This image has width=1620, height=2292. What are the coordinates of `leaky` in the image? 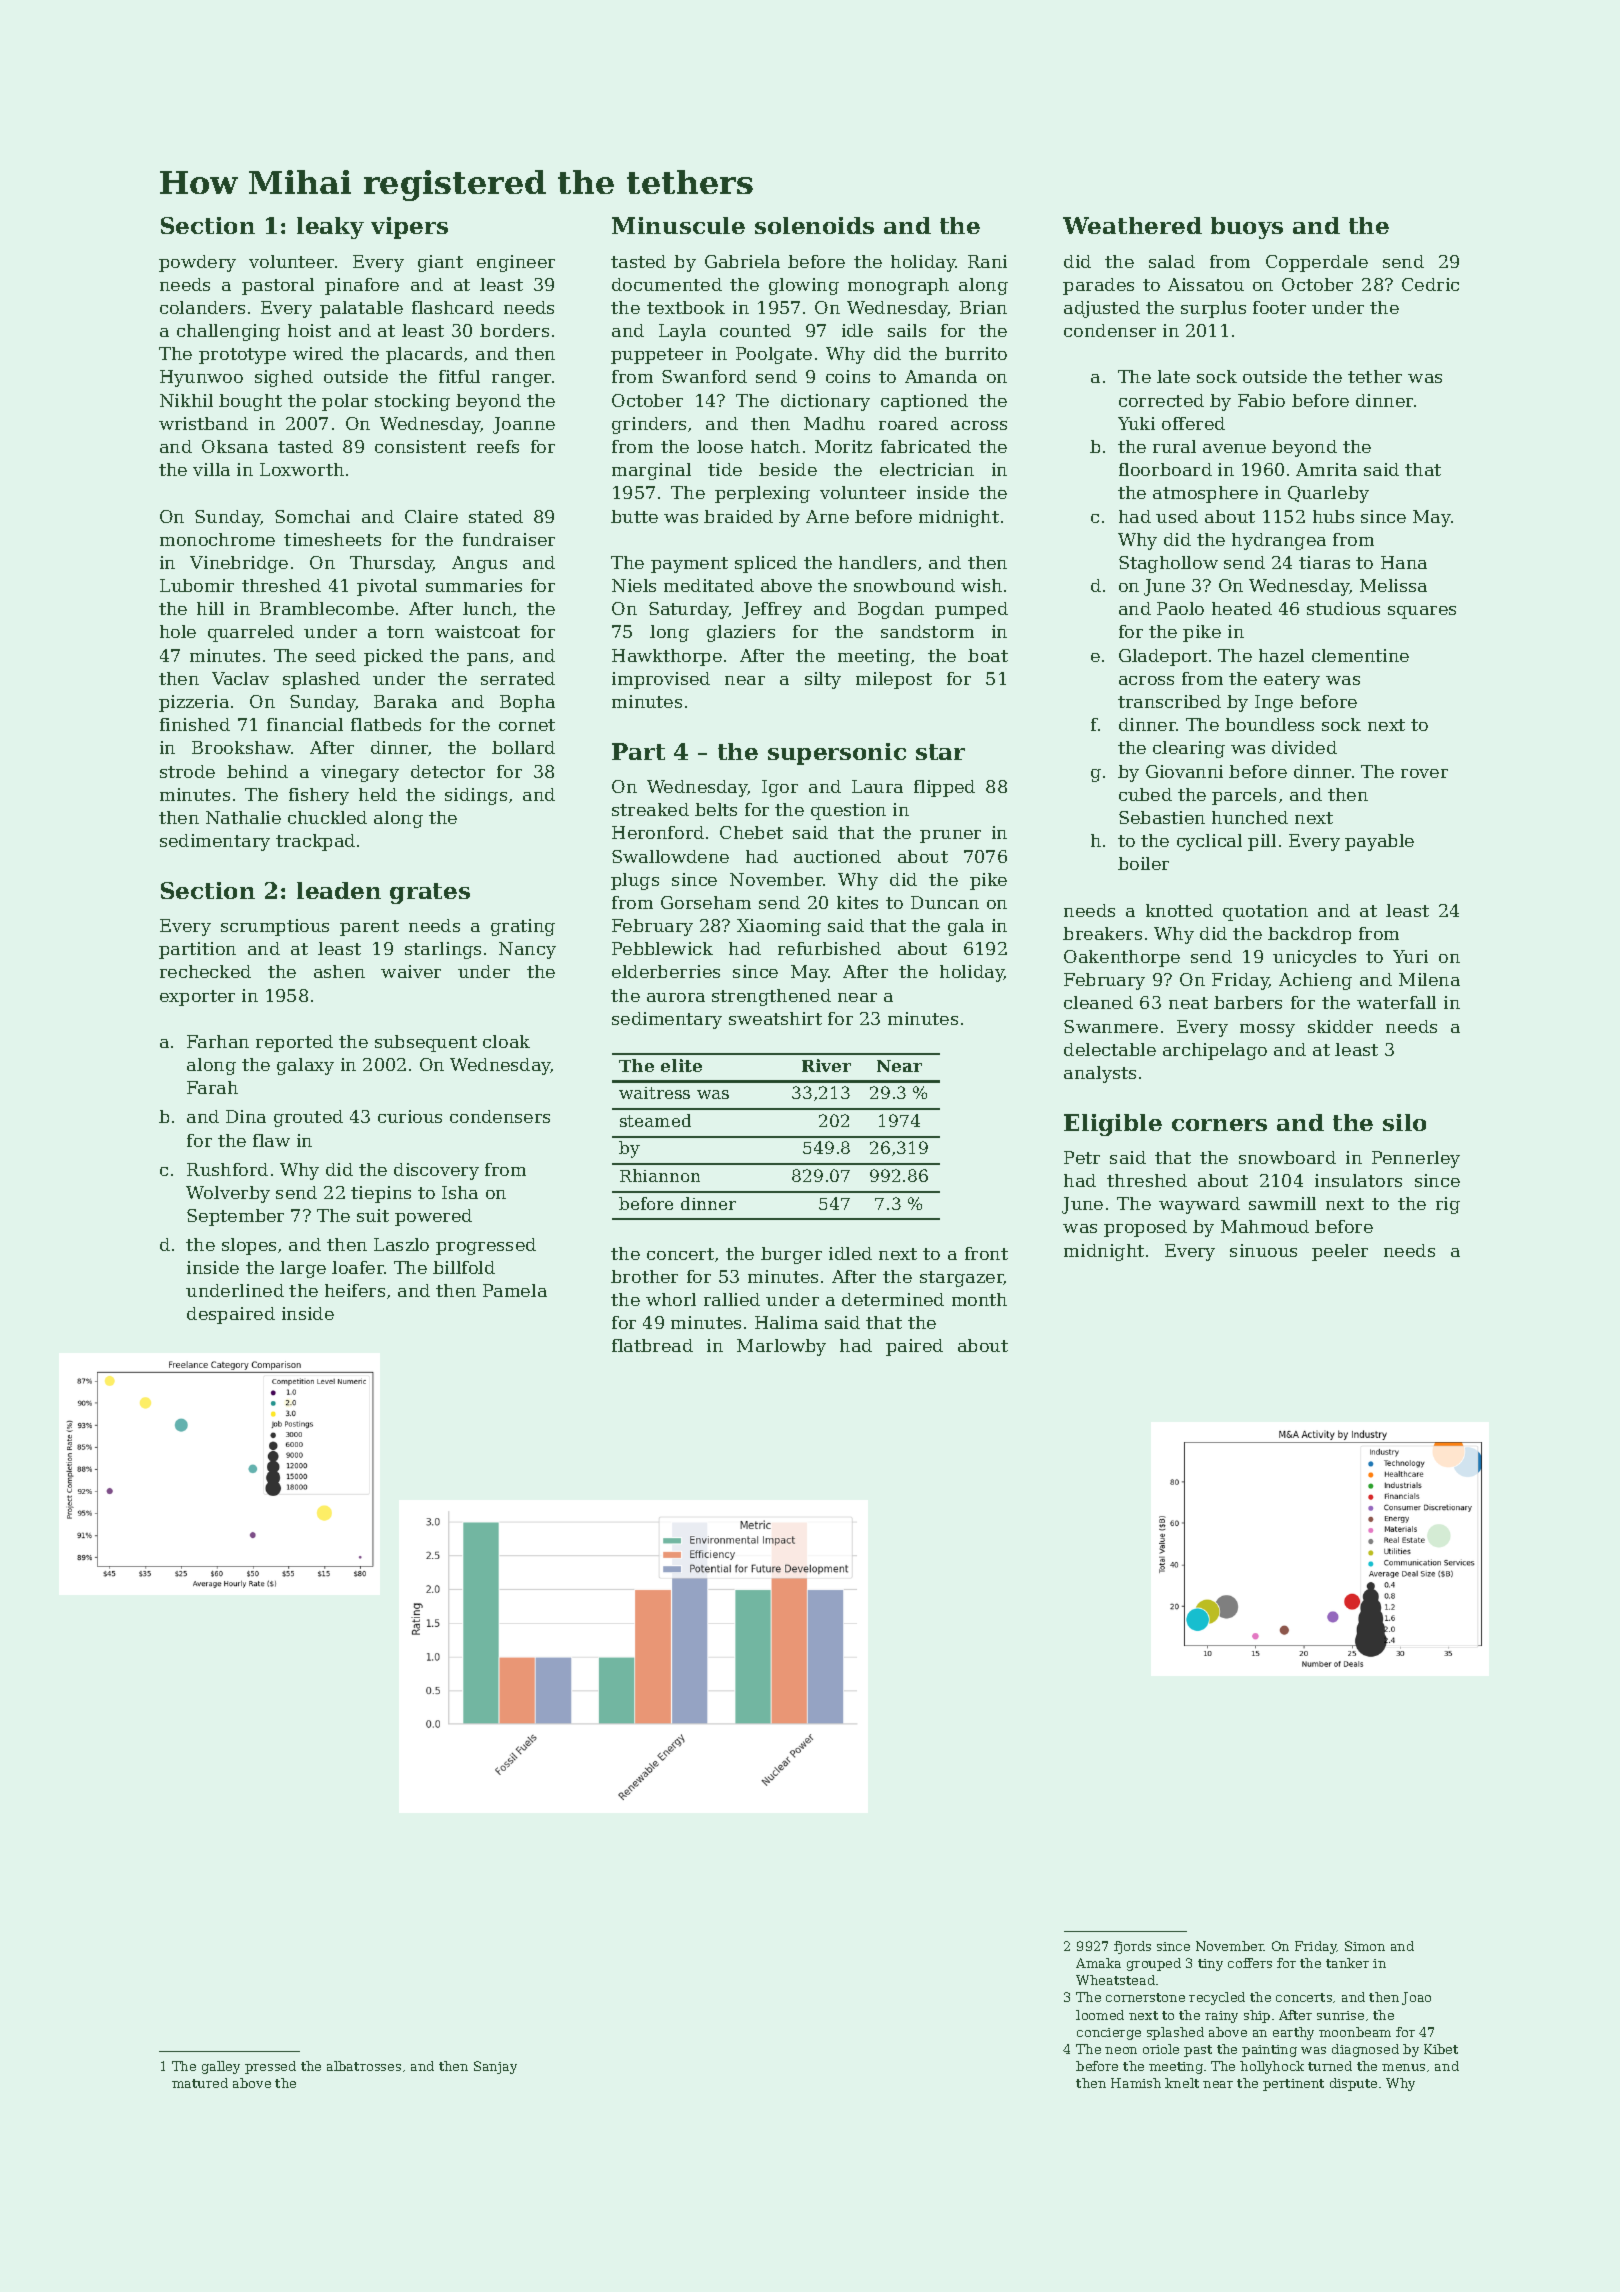 It's located at (330, 228).
